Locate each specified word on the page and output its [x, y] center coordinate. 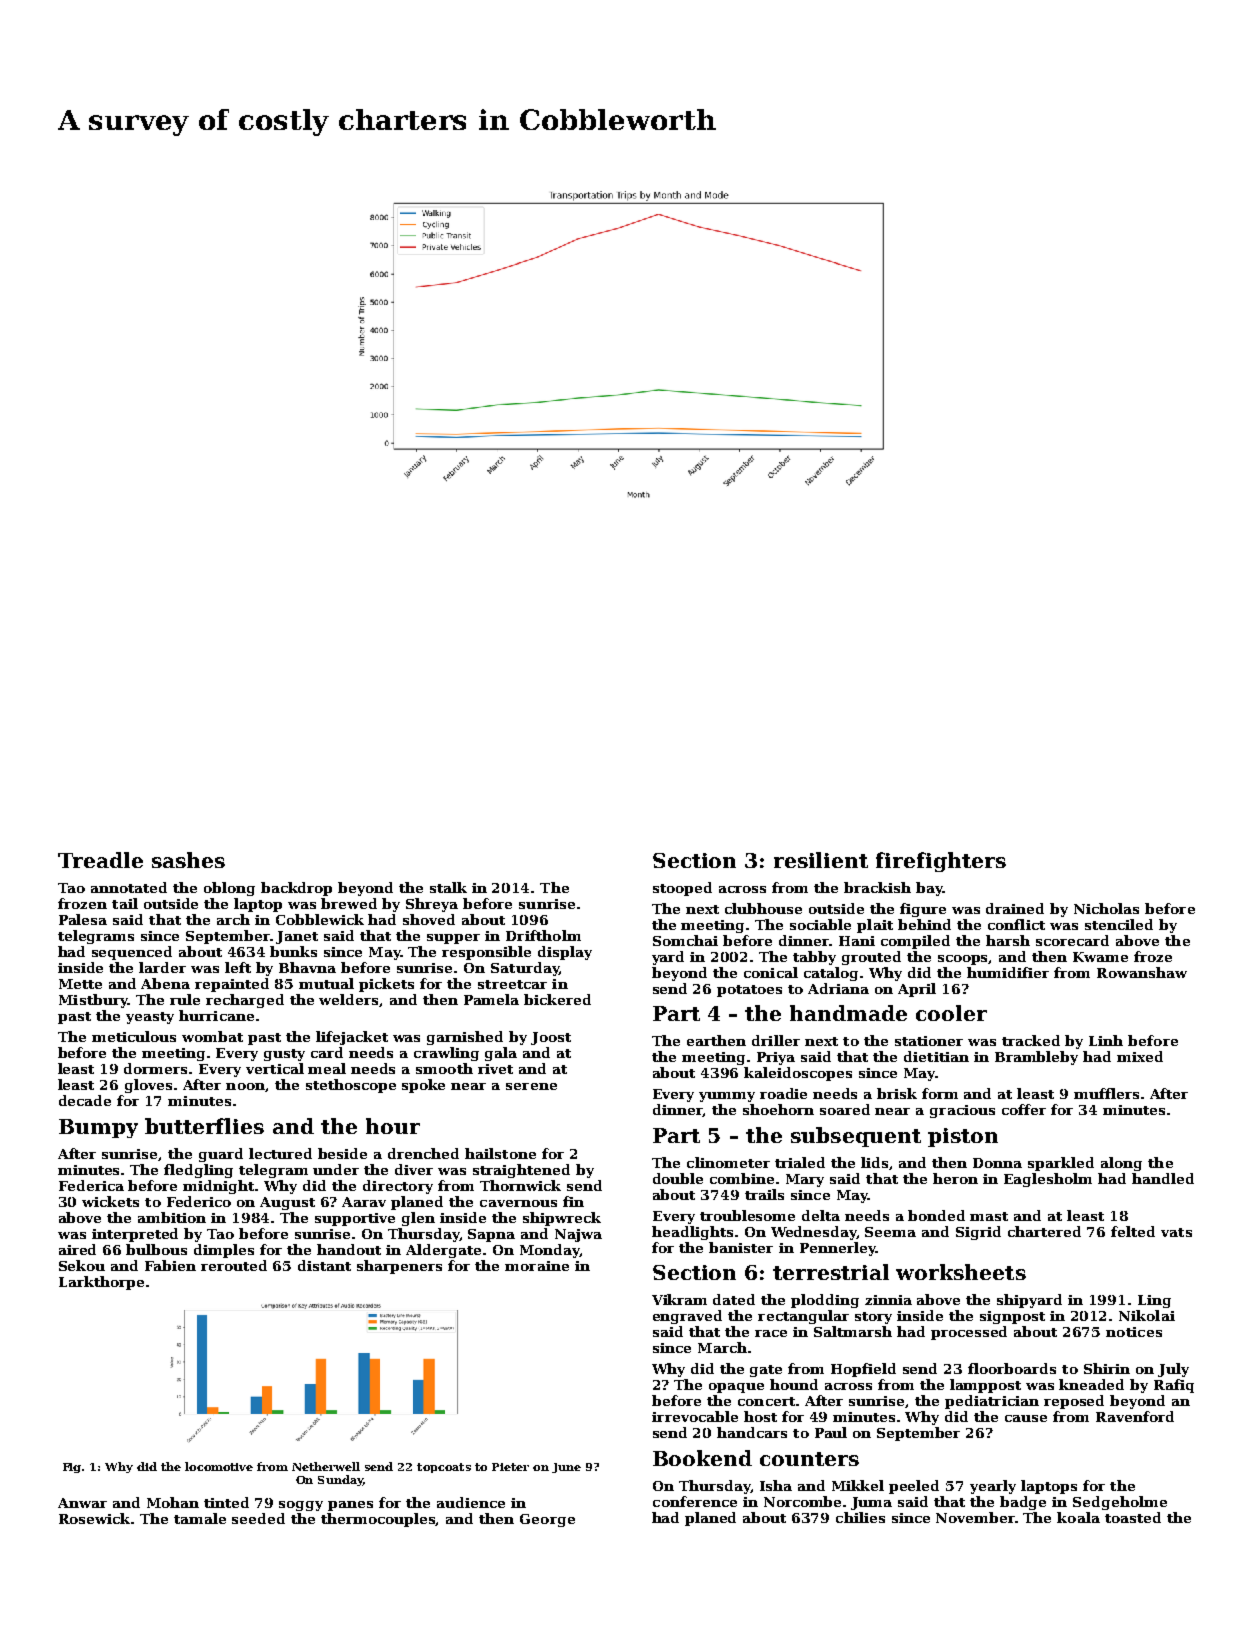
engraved [687, 1317]
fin [573, 1201]
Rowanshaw [1142, 972]
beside [342, 1153]
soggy [301, 1506]
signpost [1012, 1317]
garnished [465, 1038]
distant [324, 1265]
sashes [188, 860]
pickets [386, 985]
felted [1133, 1231]
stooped [682, 889]
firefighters [941, 862]
